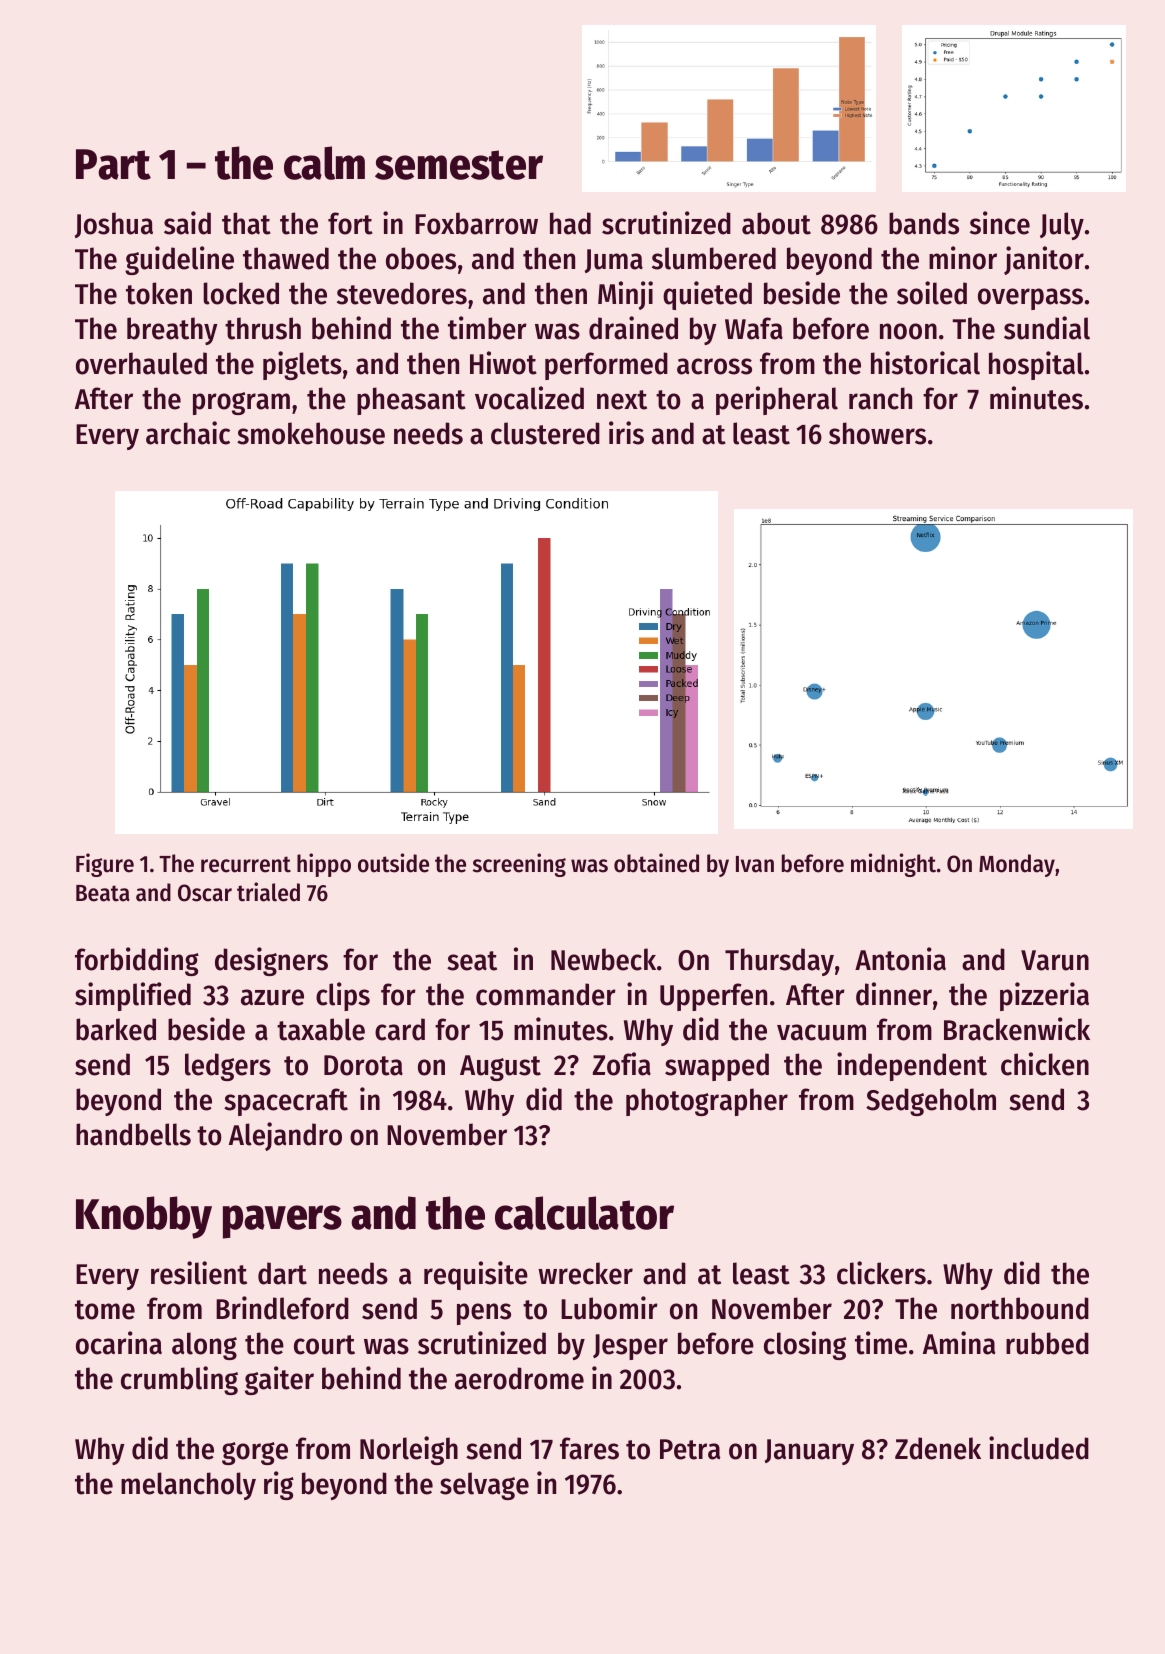 This page has height=1654, width=1165. Describe the element at coordinates (1000, 223) in the page. I see `since` at that location.
